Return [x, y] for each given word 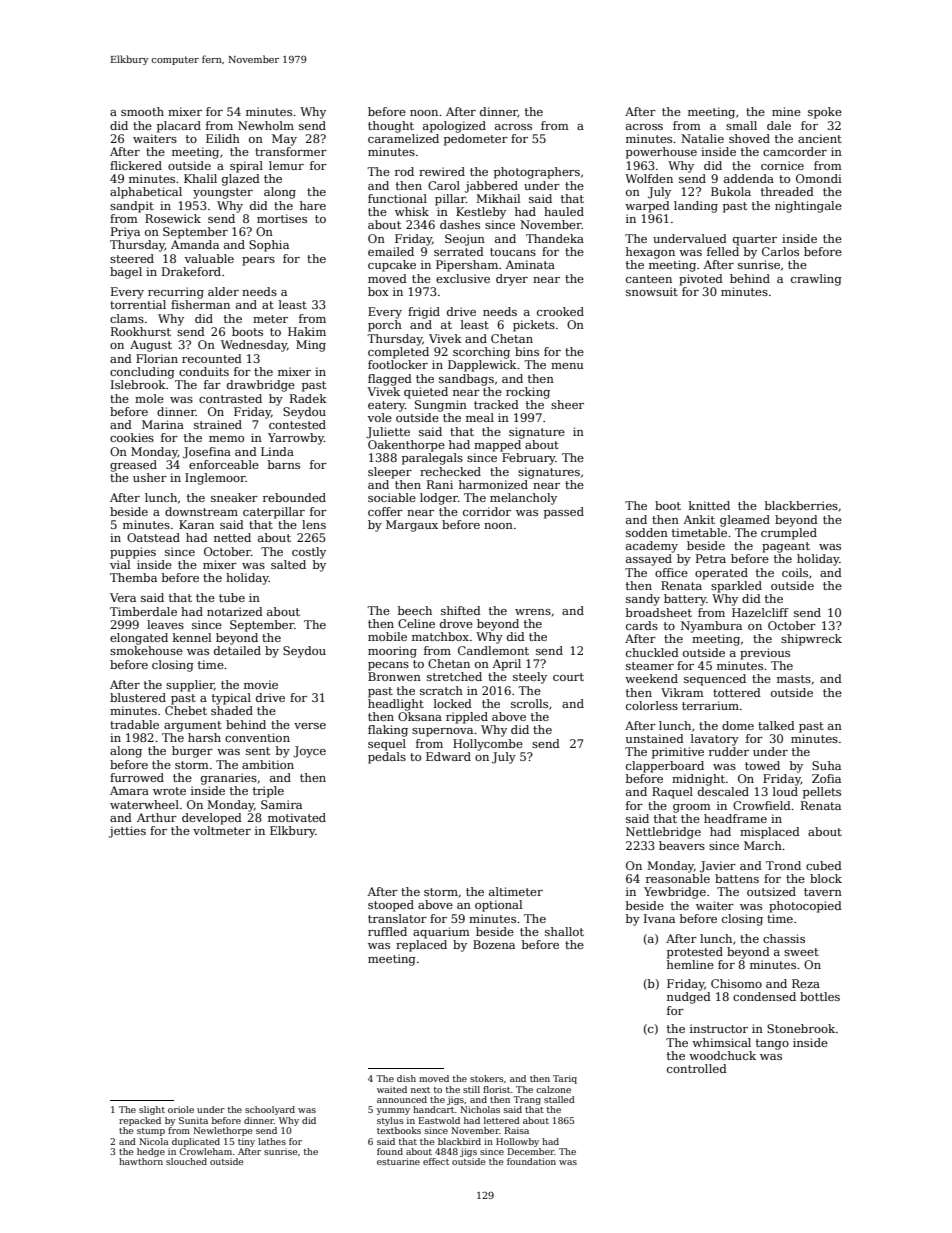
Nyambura [711, 627]
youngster [223, 193]
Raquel [672, 793]
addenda [749, 178]
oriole [181, 1109]
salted [288, 564]
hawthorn [141, 1161]
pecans [388, 666]
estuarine [398, 1161]
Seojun [465, 240]
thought [391, 127]
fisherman [200, 304]
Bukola [731, 191]
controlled [697, 1068]
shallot [564, 931]
